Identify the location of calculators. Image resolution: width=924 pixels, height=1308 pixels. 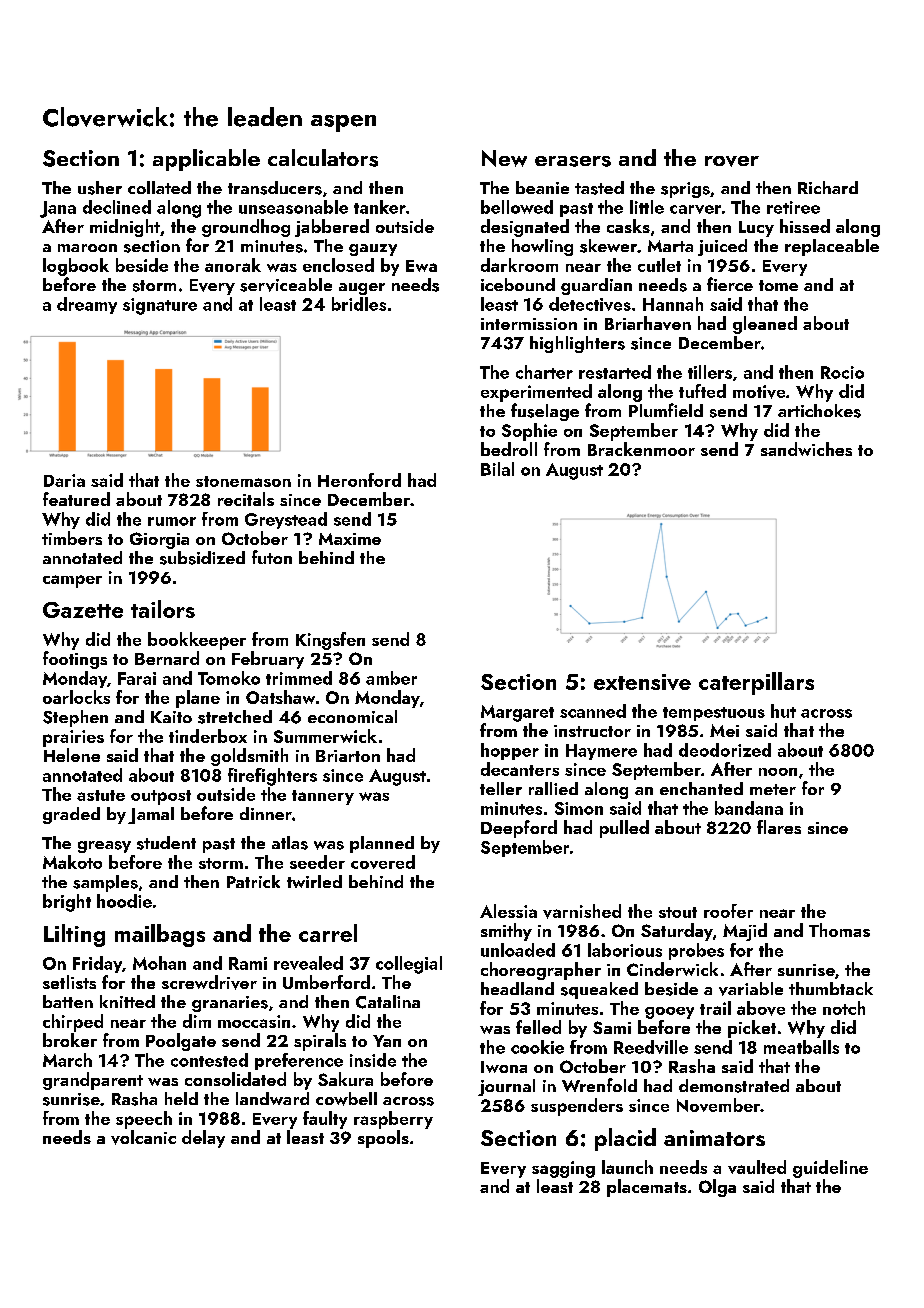
(323, 158).
